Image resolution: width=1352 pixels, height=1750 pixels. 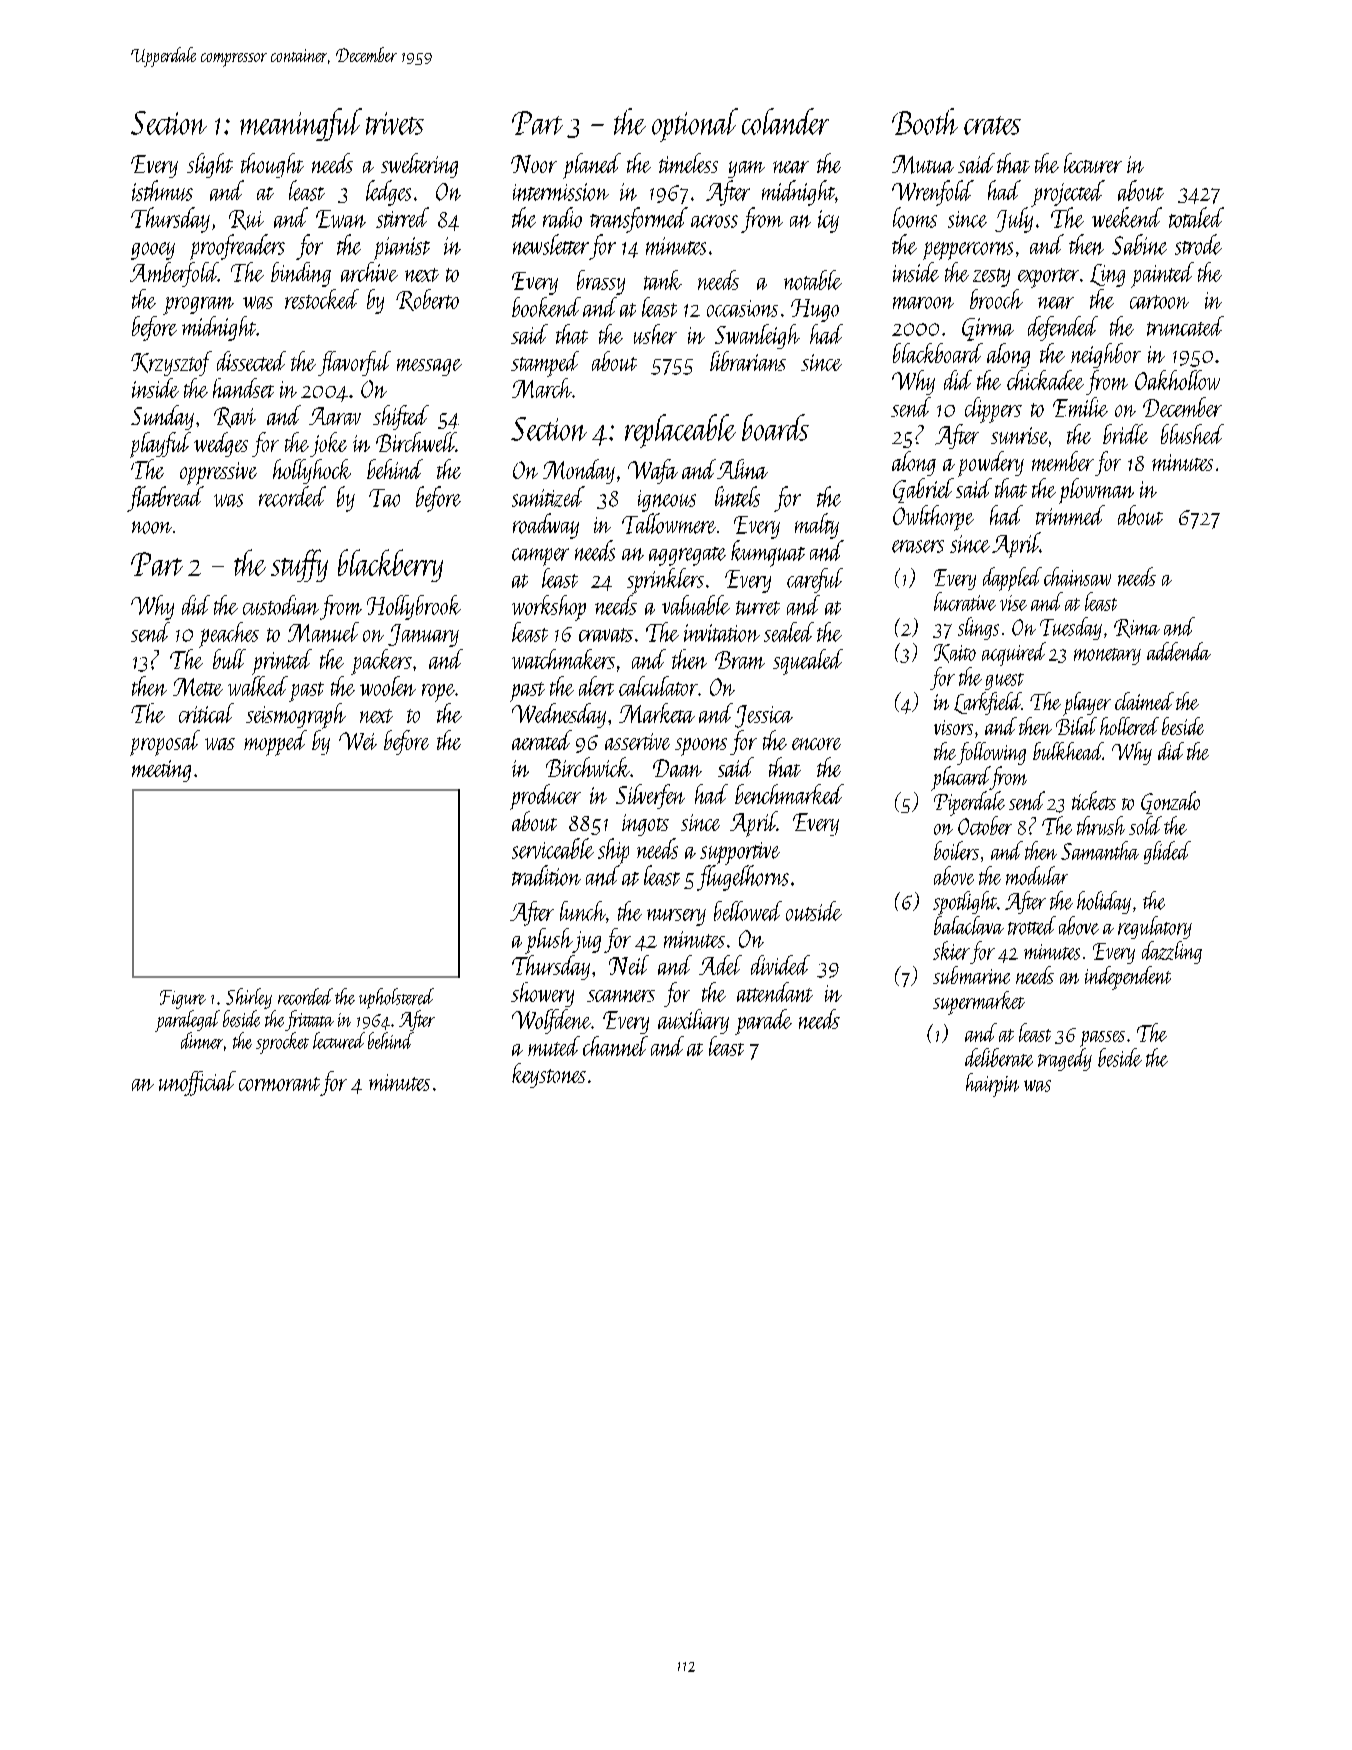 I want to click on blushed, so click(x=1192, y=434).
